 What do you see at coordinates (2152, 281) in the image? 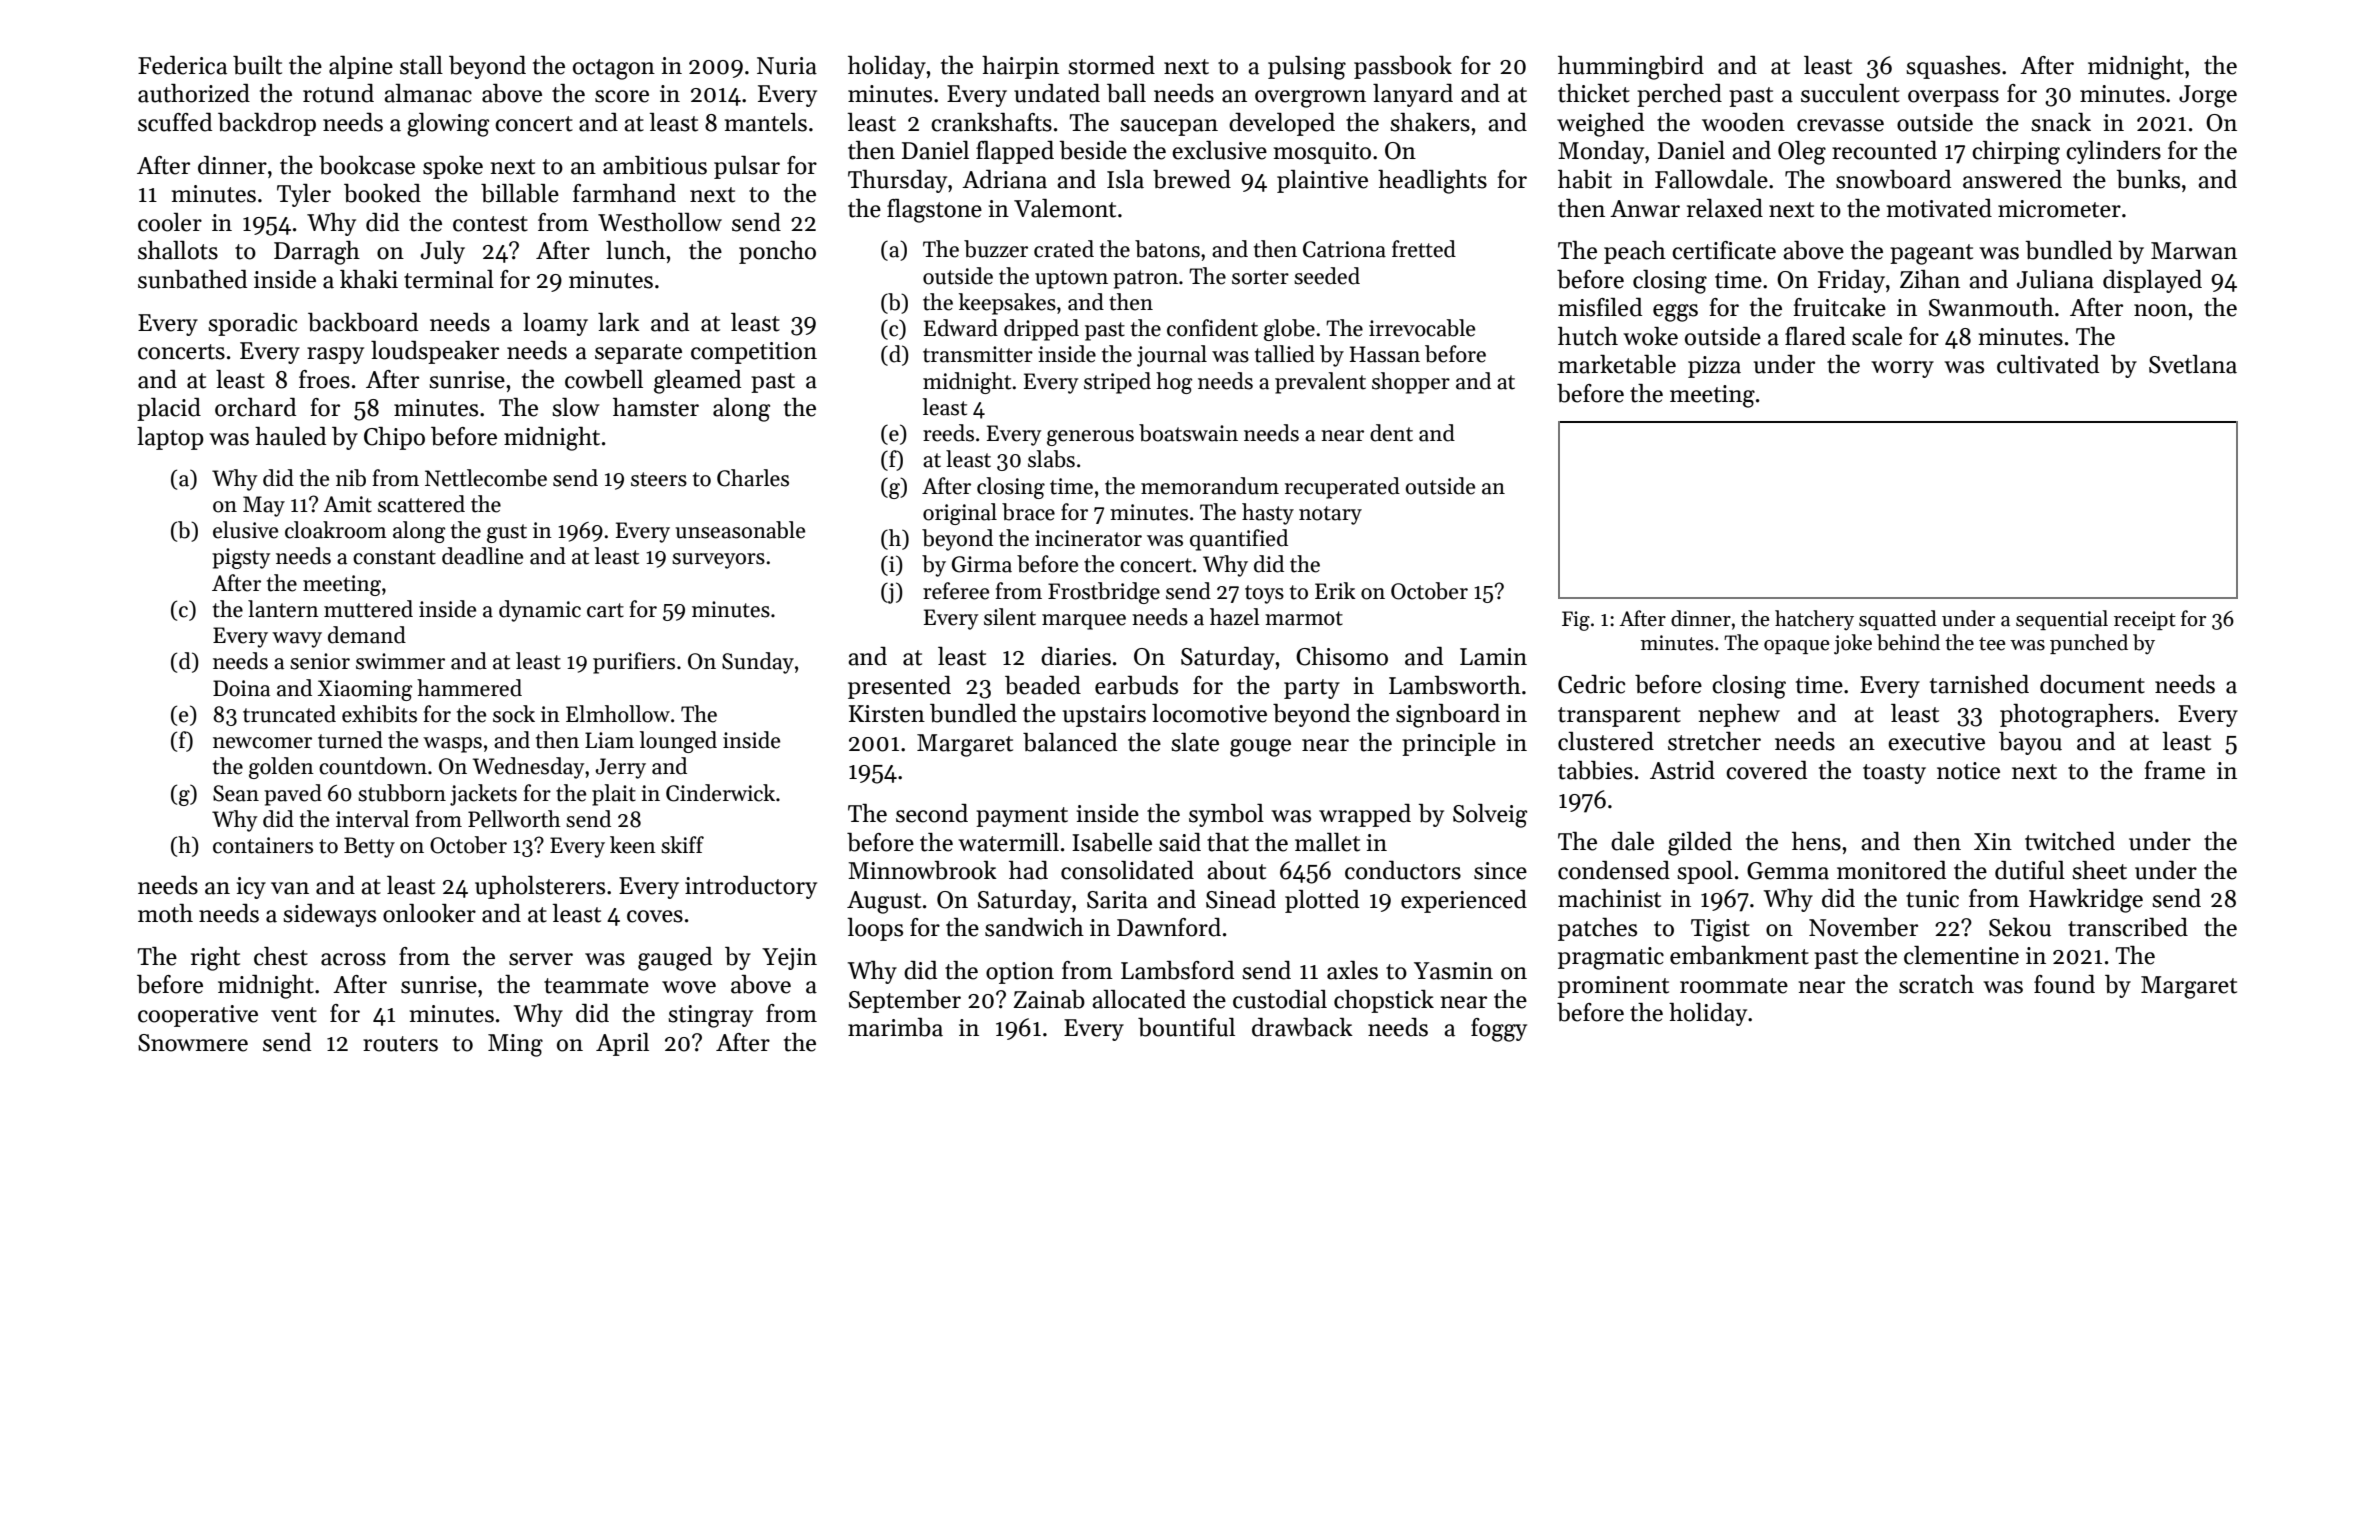
I see `displayed` at bounding box center [2152, 281].
